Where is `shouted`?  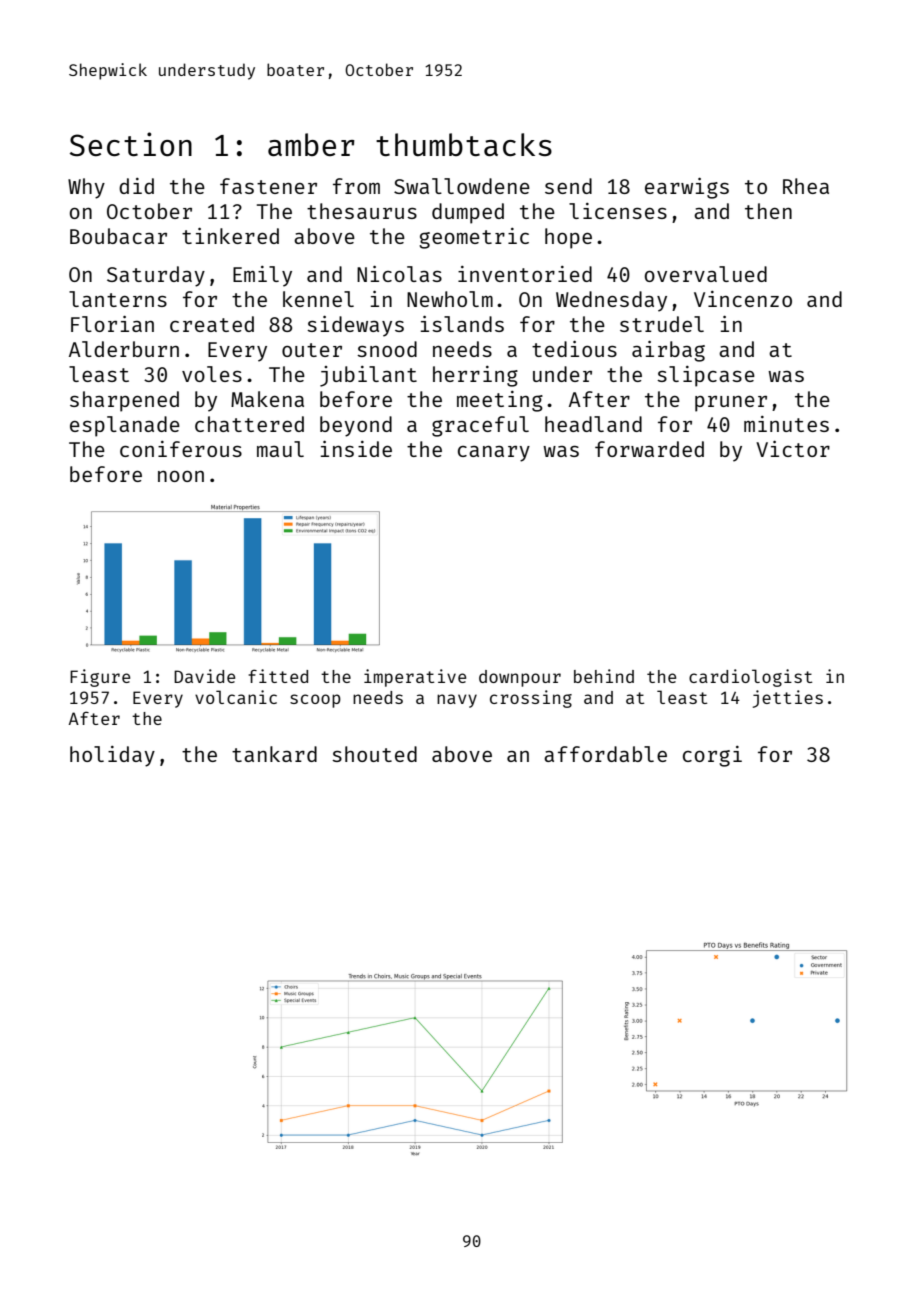 shouted is located at coordinates (374, 754).
